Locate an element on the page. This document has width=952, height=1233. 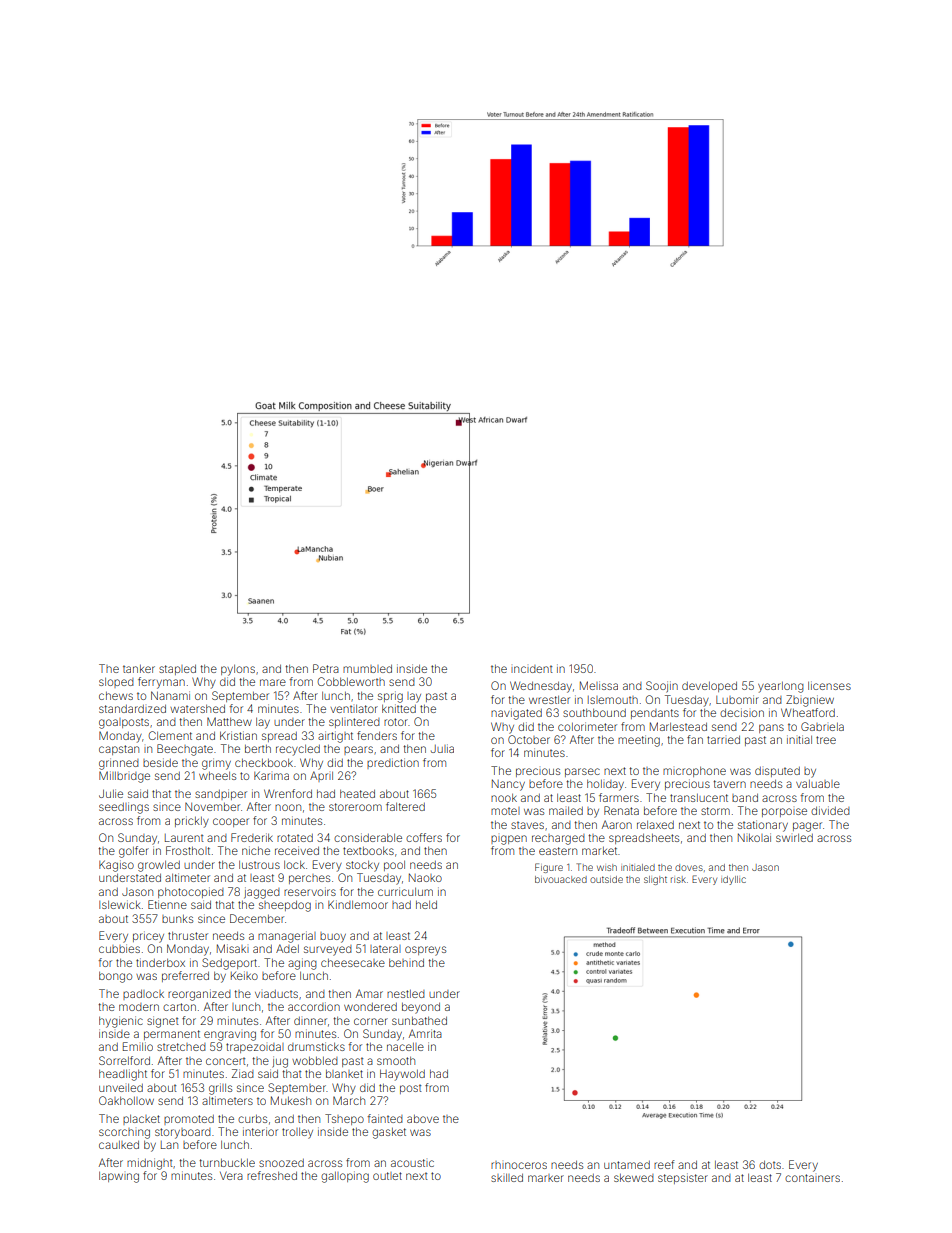
developed is located at coordinates (709, 687).
